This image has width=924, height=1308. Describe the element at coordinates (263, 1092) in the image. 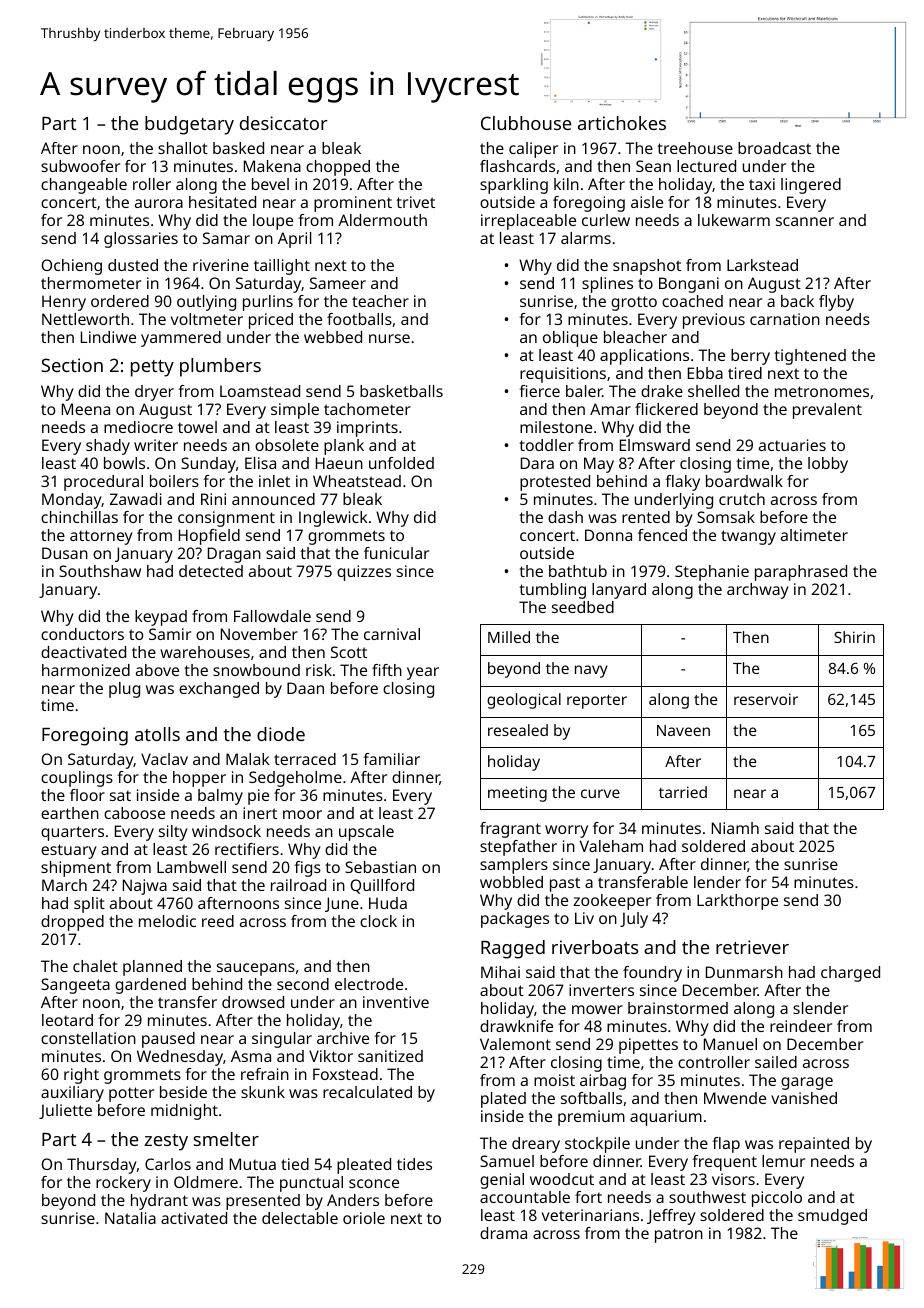

I see `skunk` at that location.
